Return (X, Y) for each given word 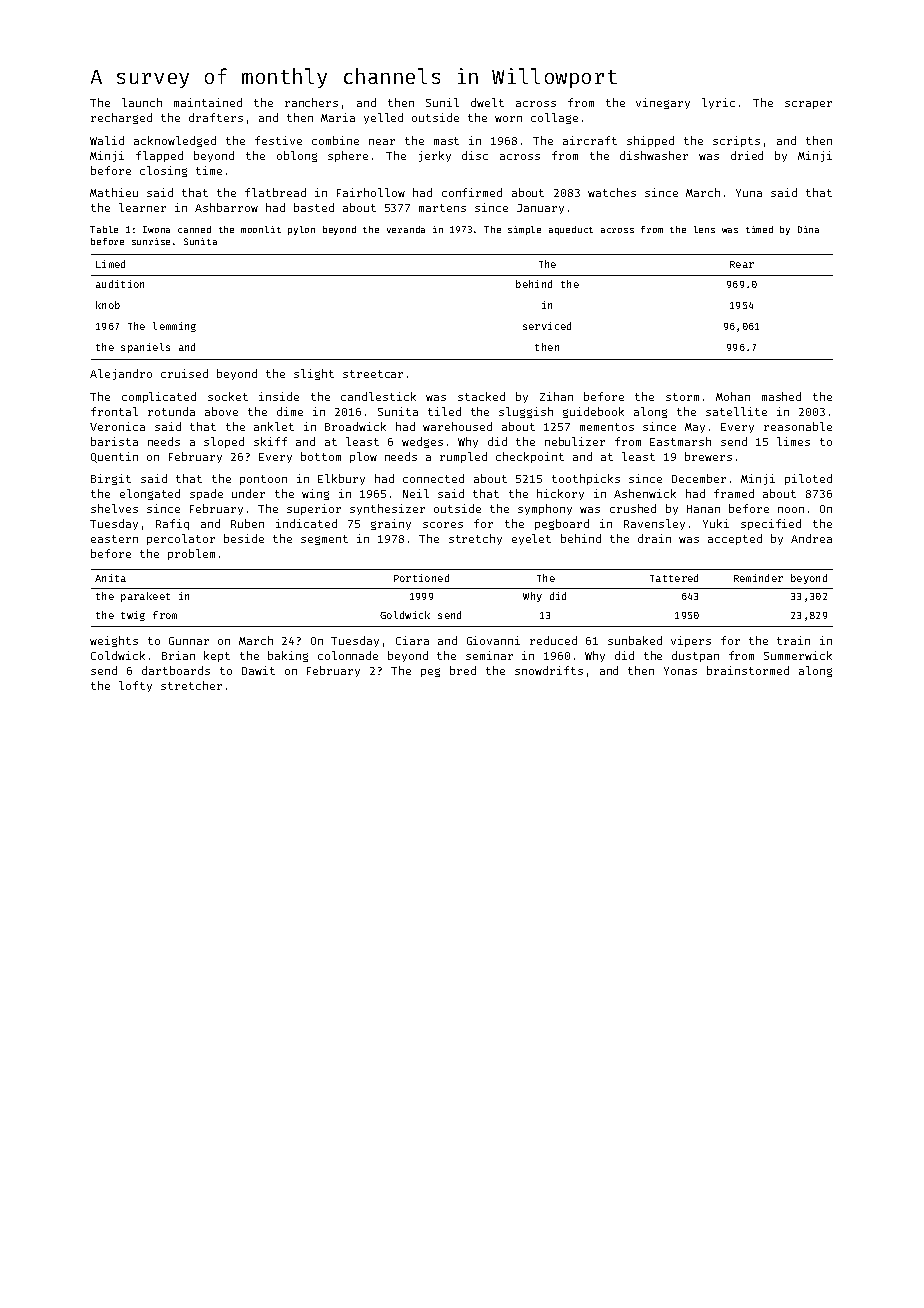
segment (324, 540)
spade (206, 494)
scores (443, 525)
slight (314, 374)
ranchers (311, 102)
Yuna (749, 193)
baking (288, 656)
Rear (742, 264)
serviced (547, 326)
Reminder (758, 578)
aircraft (590, 140)
